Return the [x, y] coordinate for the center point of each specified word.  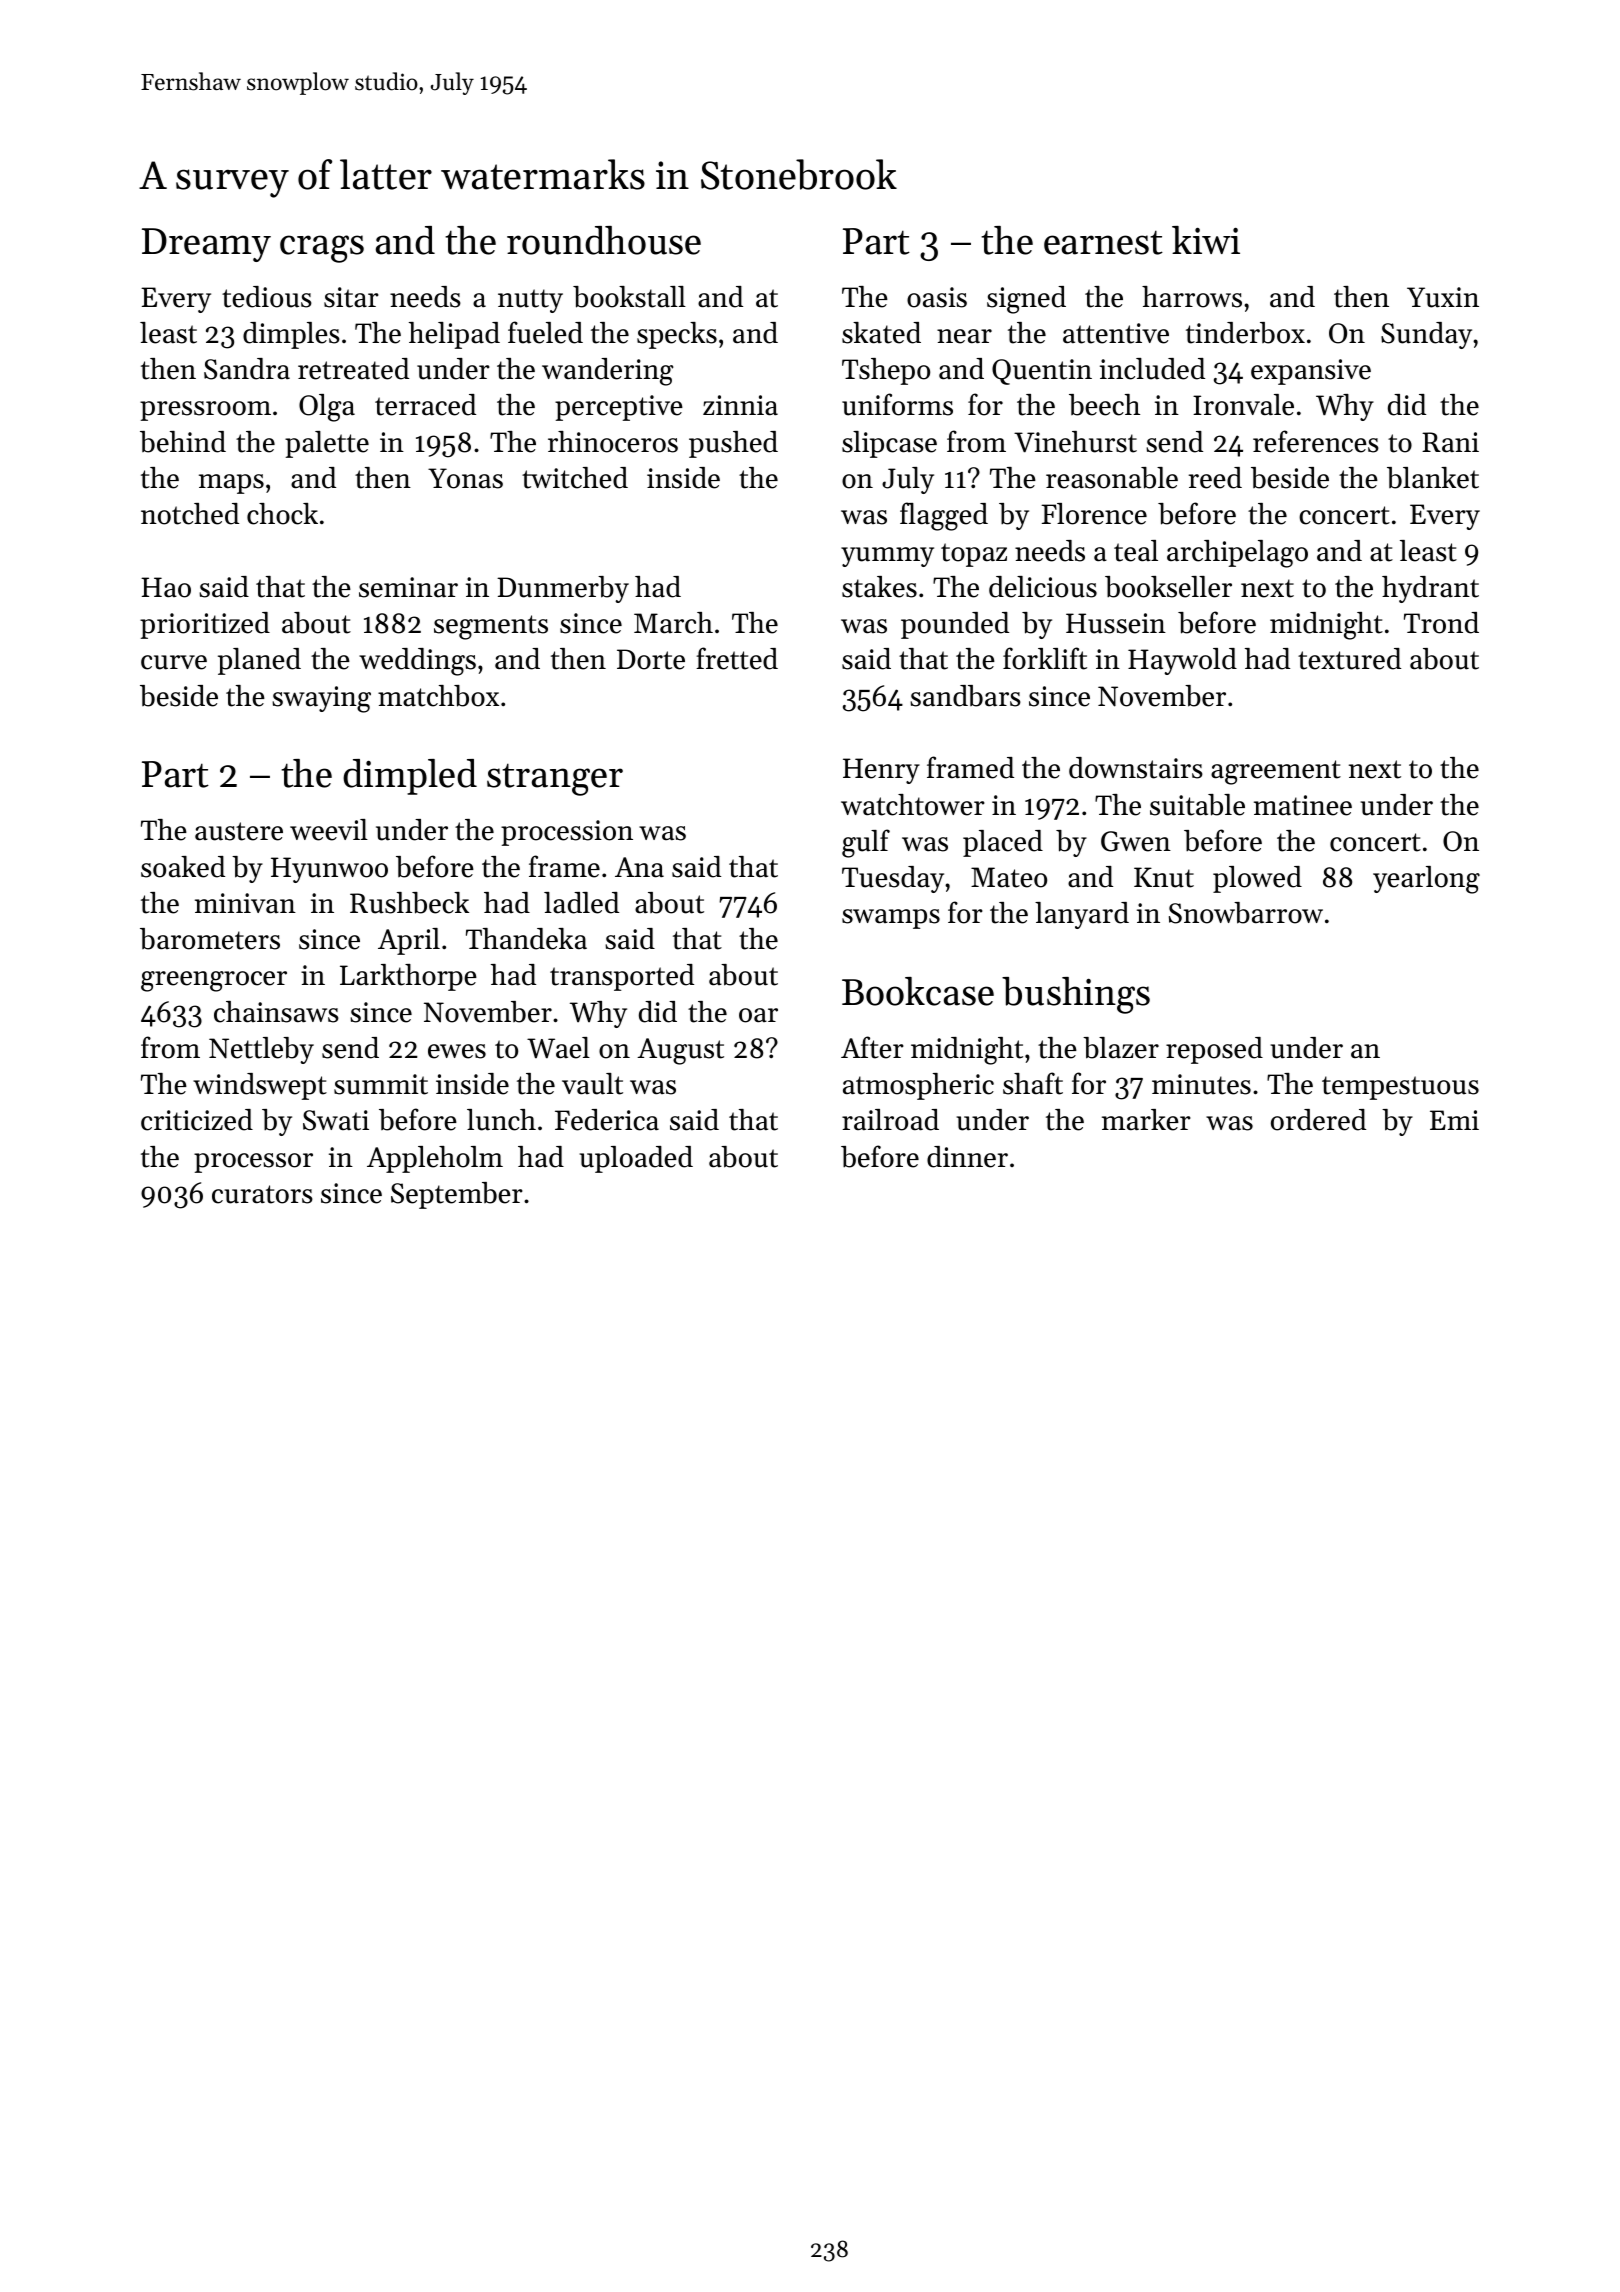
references [1316, 441]
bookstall [629, 297]
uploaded [636, 1159]
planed [259, 661]
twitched [575, 478]
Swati [336, 1120]
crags [322, 249]
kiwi [1206, 240]
